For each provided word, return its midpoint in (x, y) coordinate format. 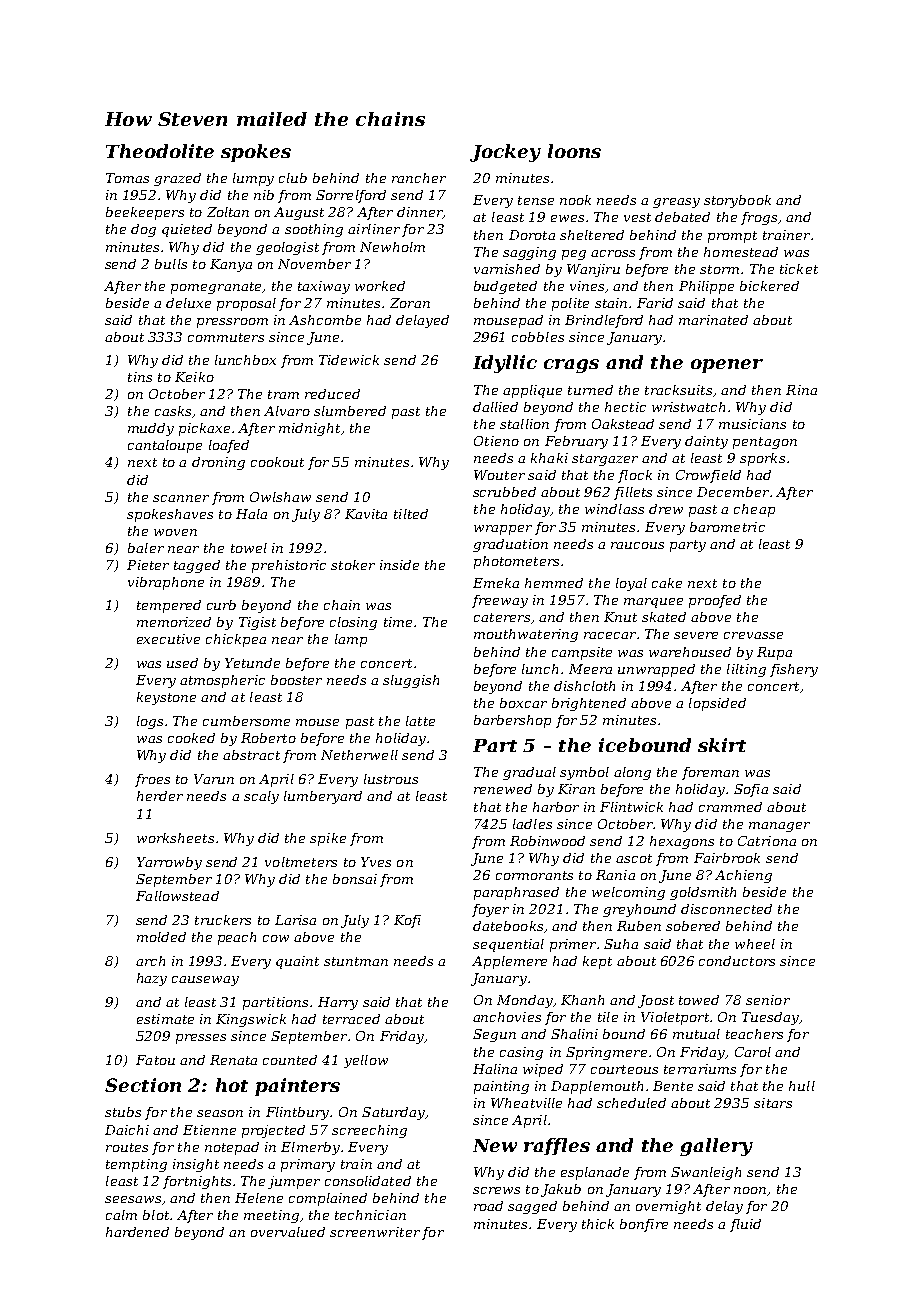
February (576, 442)
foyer (490, 910)
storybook (737, 201)
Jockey (505, 153)
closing (353, 623)
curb (221, 605)
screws (496, 1190)
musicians (752, 424)
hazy (152, 979)
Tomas (127, 178)
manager (779, 827)
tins (140, 377)
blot (156, 1215)
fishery (794, 670)
